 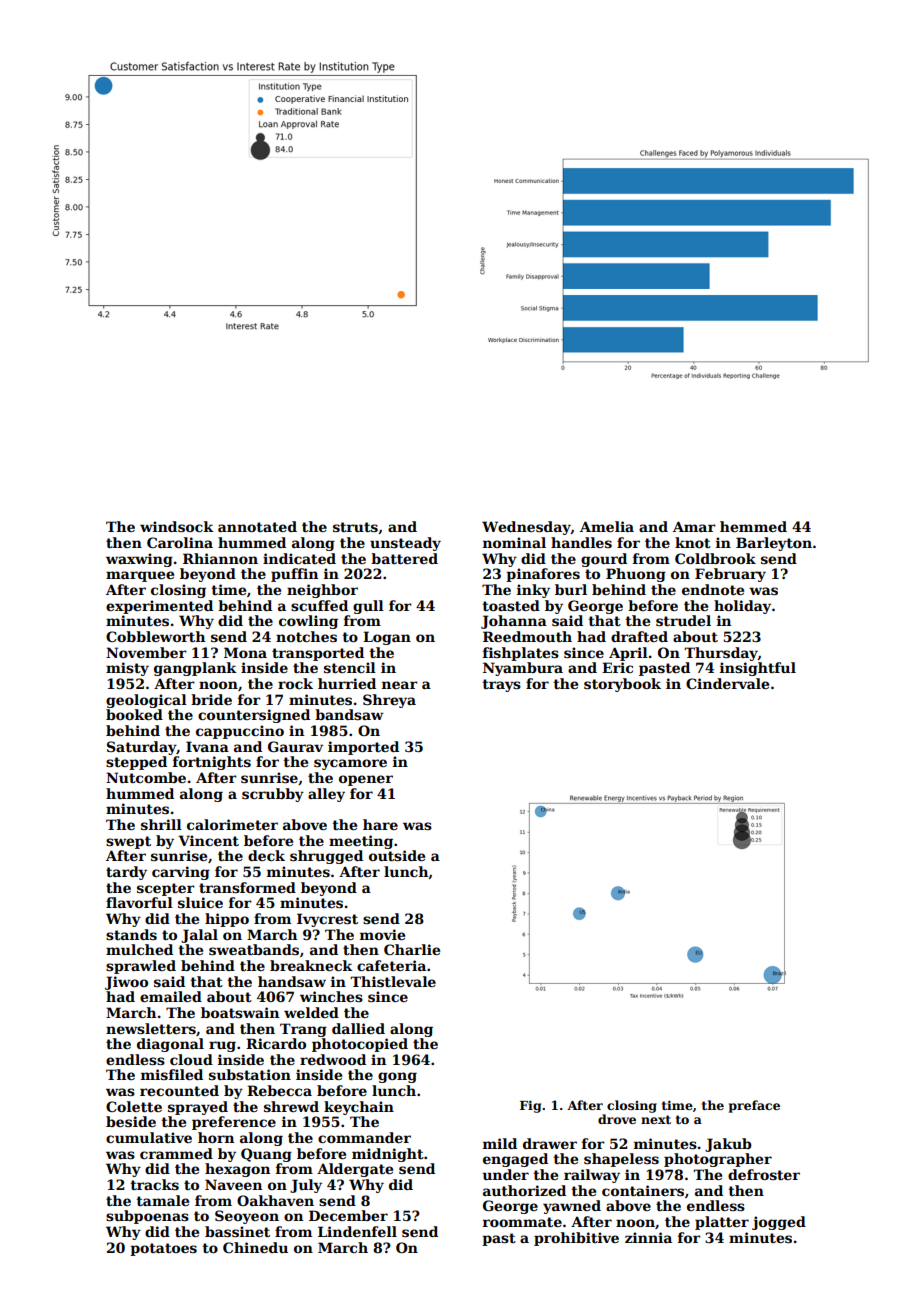 What do you see at coordinates (326, 795) in the screenshot?
I see `alley` at bounding box center [326, 795].
